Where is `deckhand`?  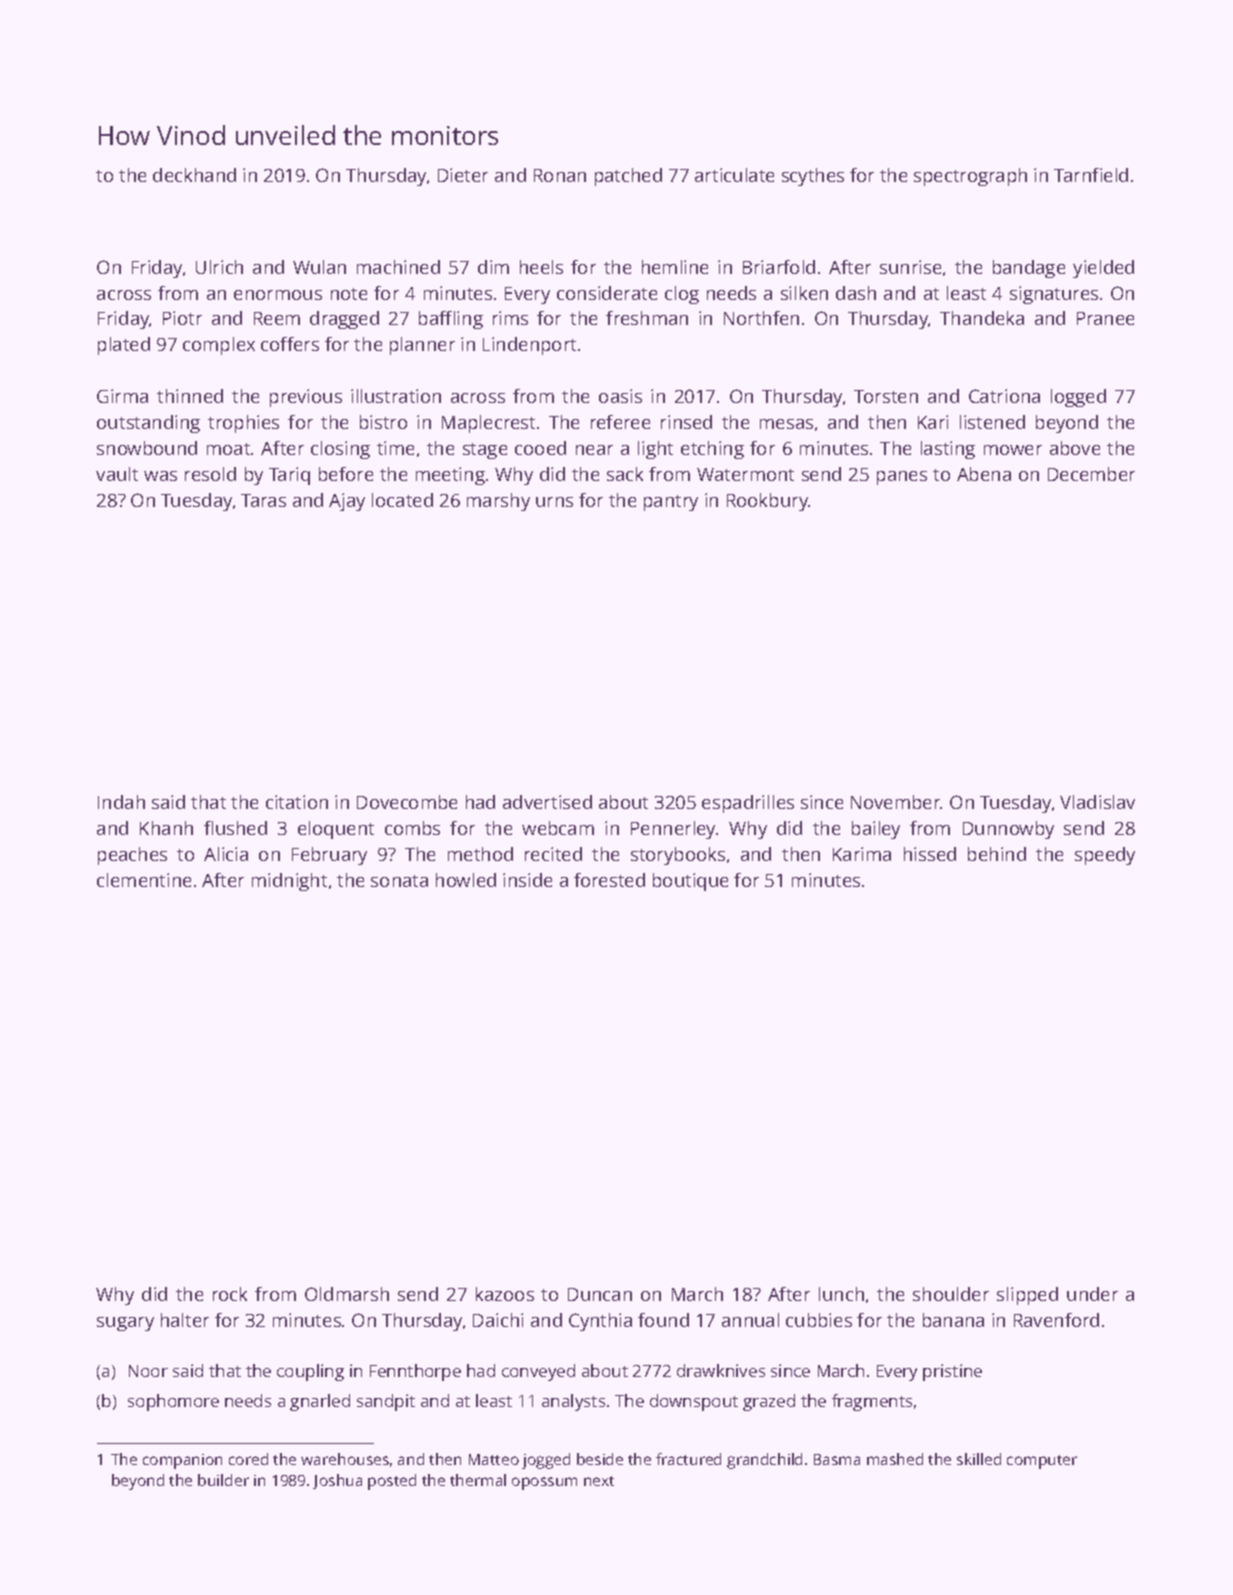
deckhand is located at coordinates (194, 175).
